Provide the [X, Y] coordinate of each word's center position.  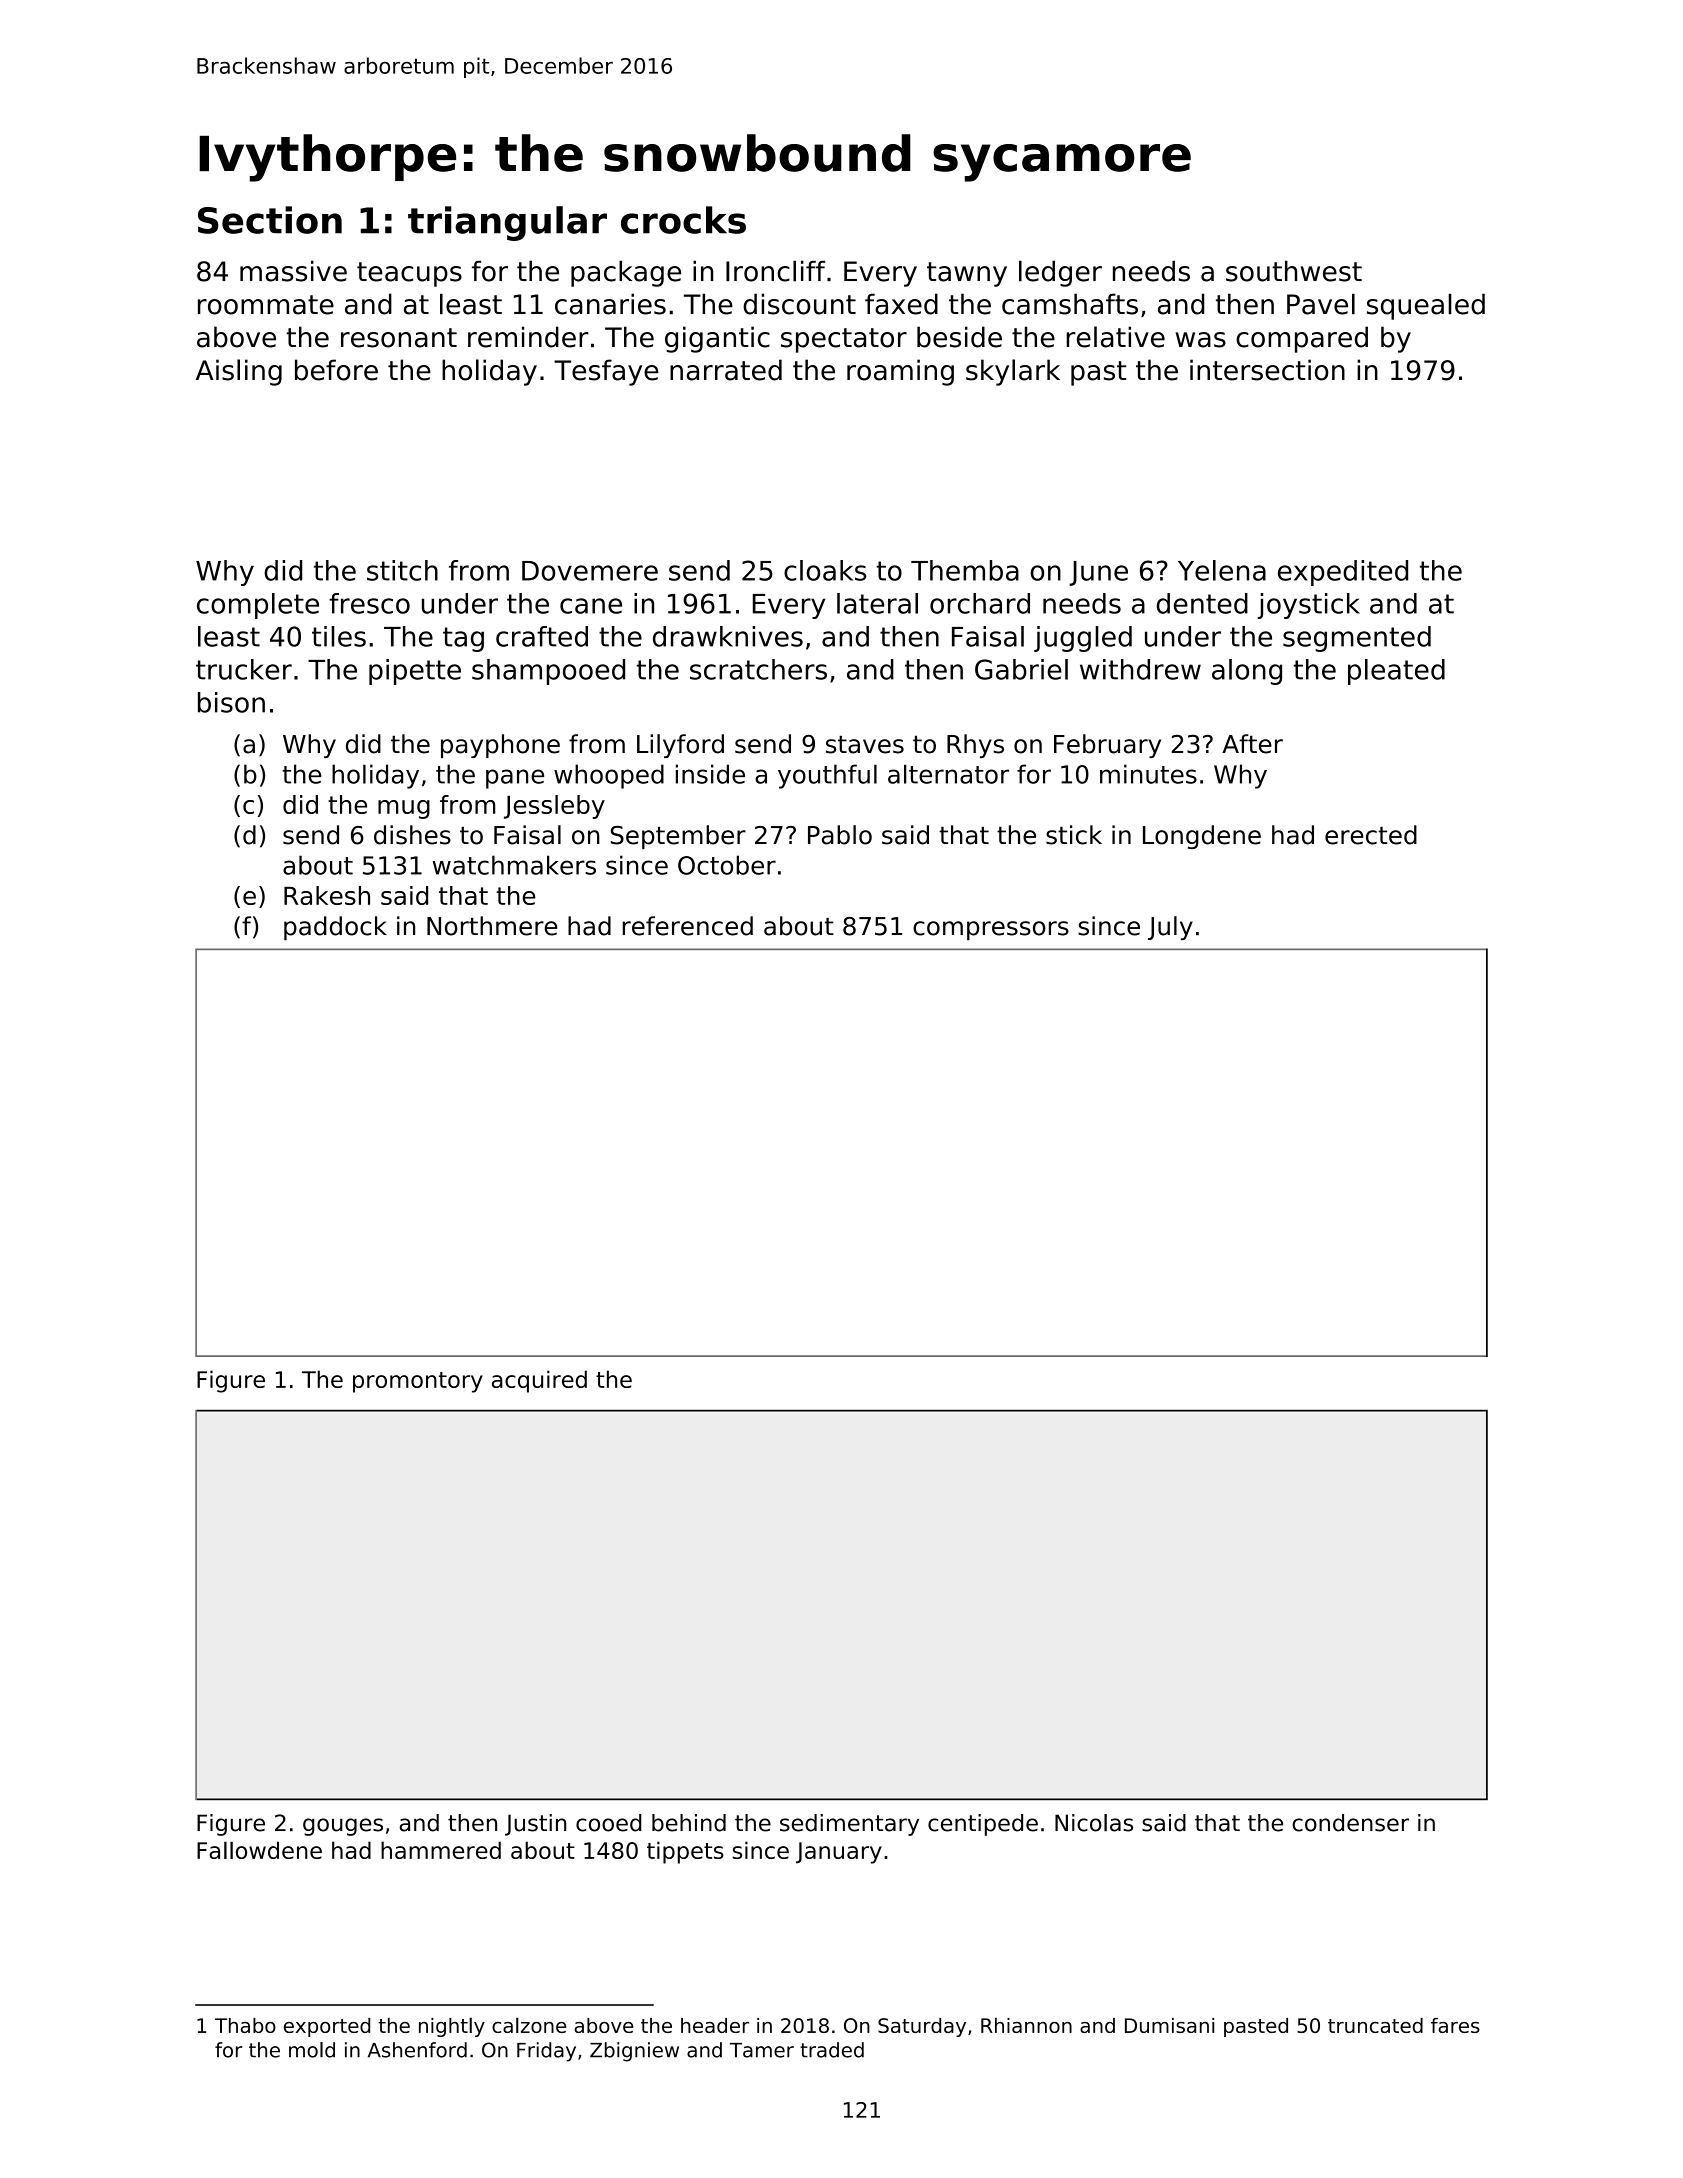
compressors [991, 930]
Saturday [922, 2027]
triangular [507, 223]
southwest [1294, 271]
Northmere [492, 926]
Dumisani [1169, 2025]
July [1170, 928]
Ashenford [417, 2050]
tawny [967, 274]
